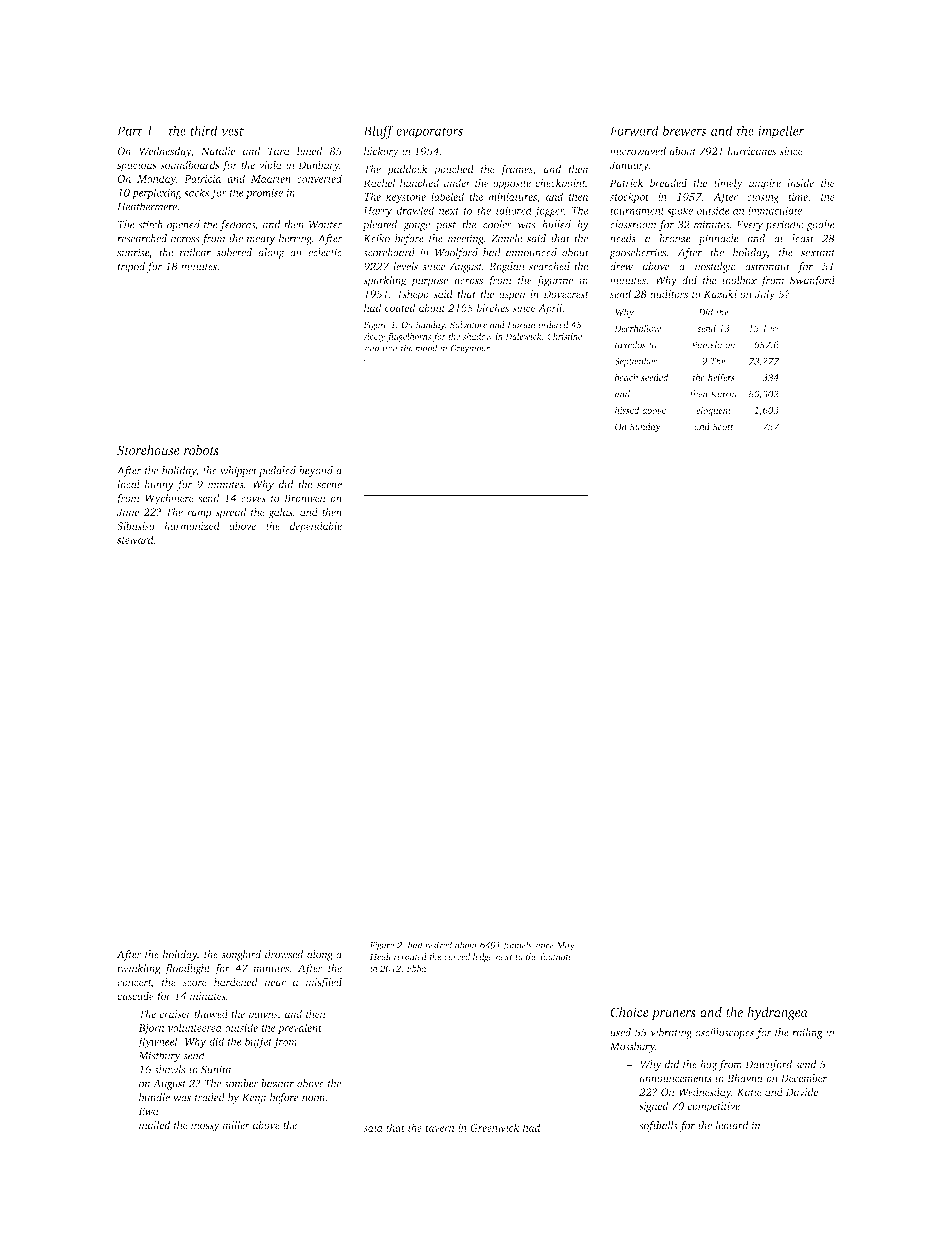 This document has height=1233, width=952. I want to click on dependable, so click(316, 527).
